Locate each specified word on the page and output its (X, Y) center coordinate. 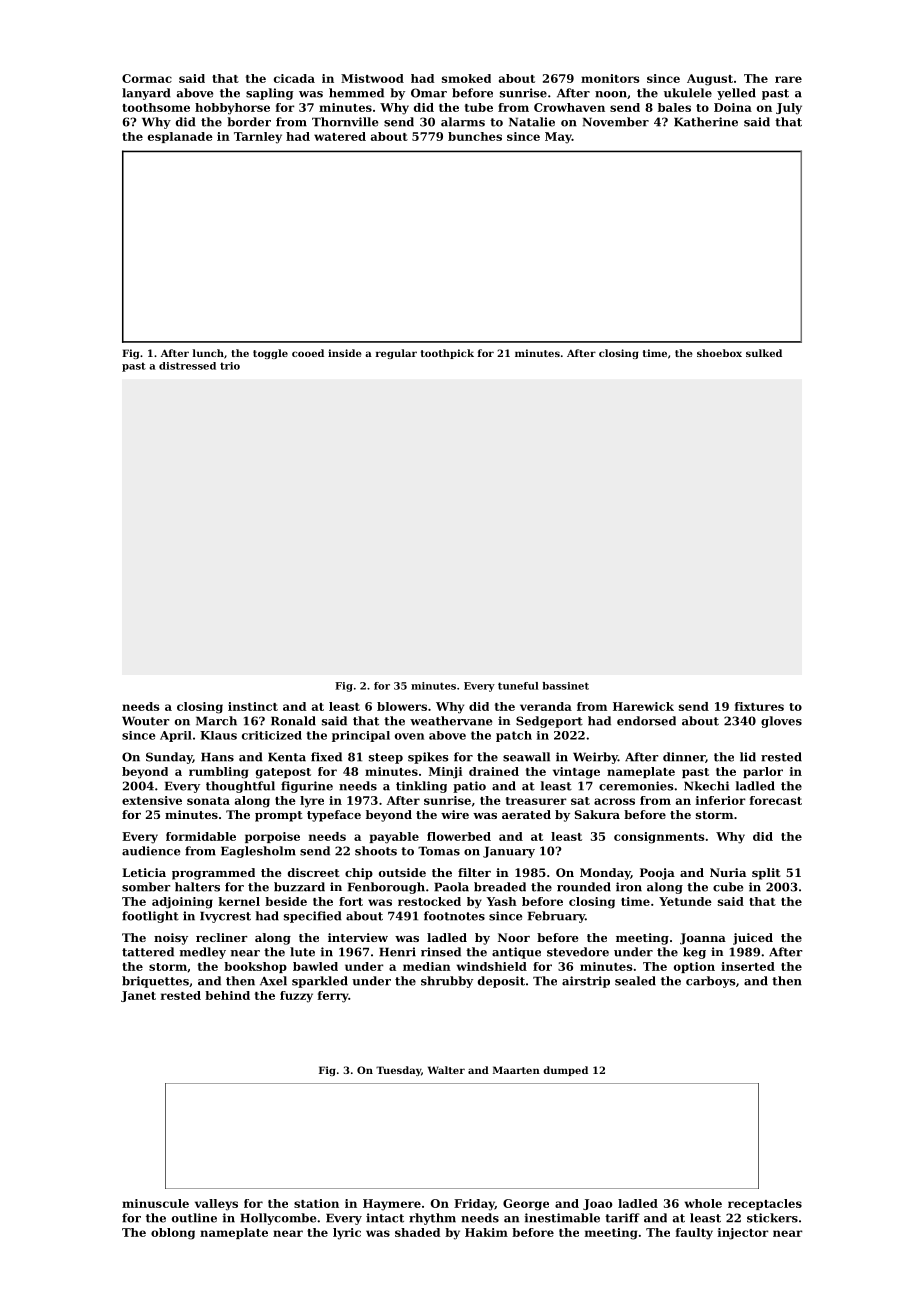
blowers (402, 706)
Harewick (643, 706)
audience (151, 851)
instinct (253, 706)
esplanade (180, 137)
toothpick (447, 354)
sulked (764, 353)
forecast (776, 800)
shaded (417, 1232)
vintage (576, 773)
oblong (173, 1234)
